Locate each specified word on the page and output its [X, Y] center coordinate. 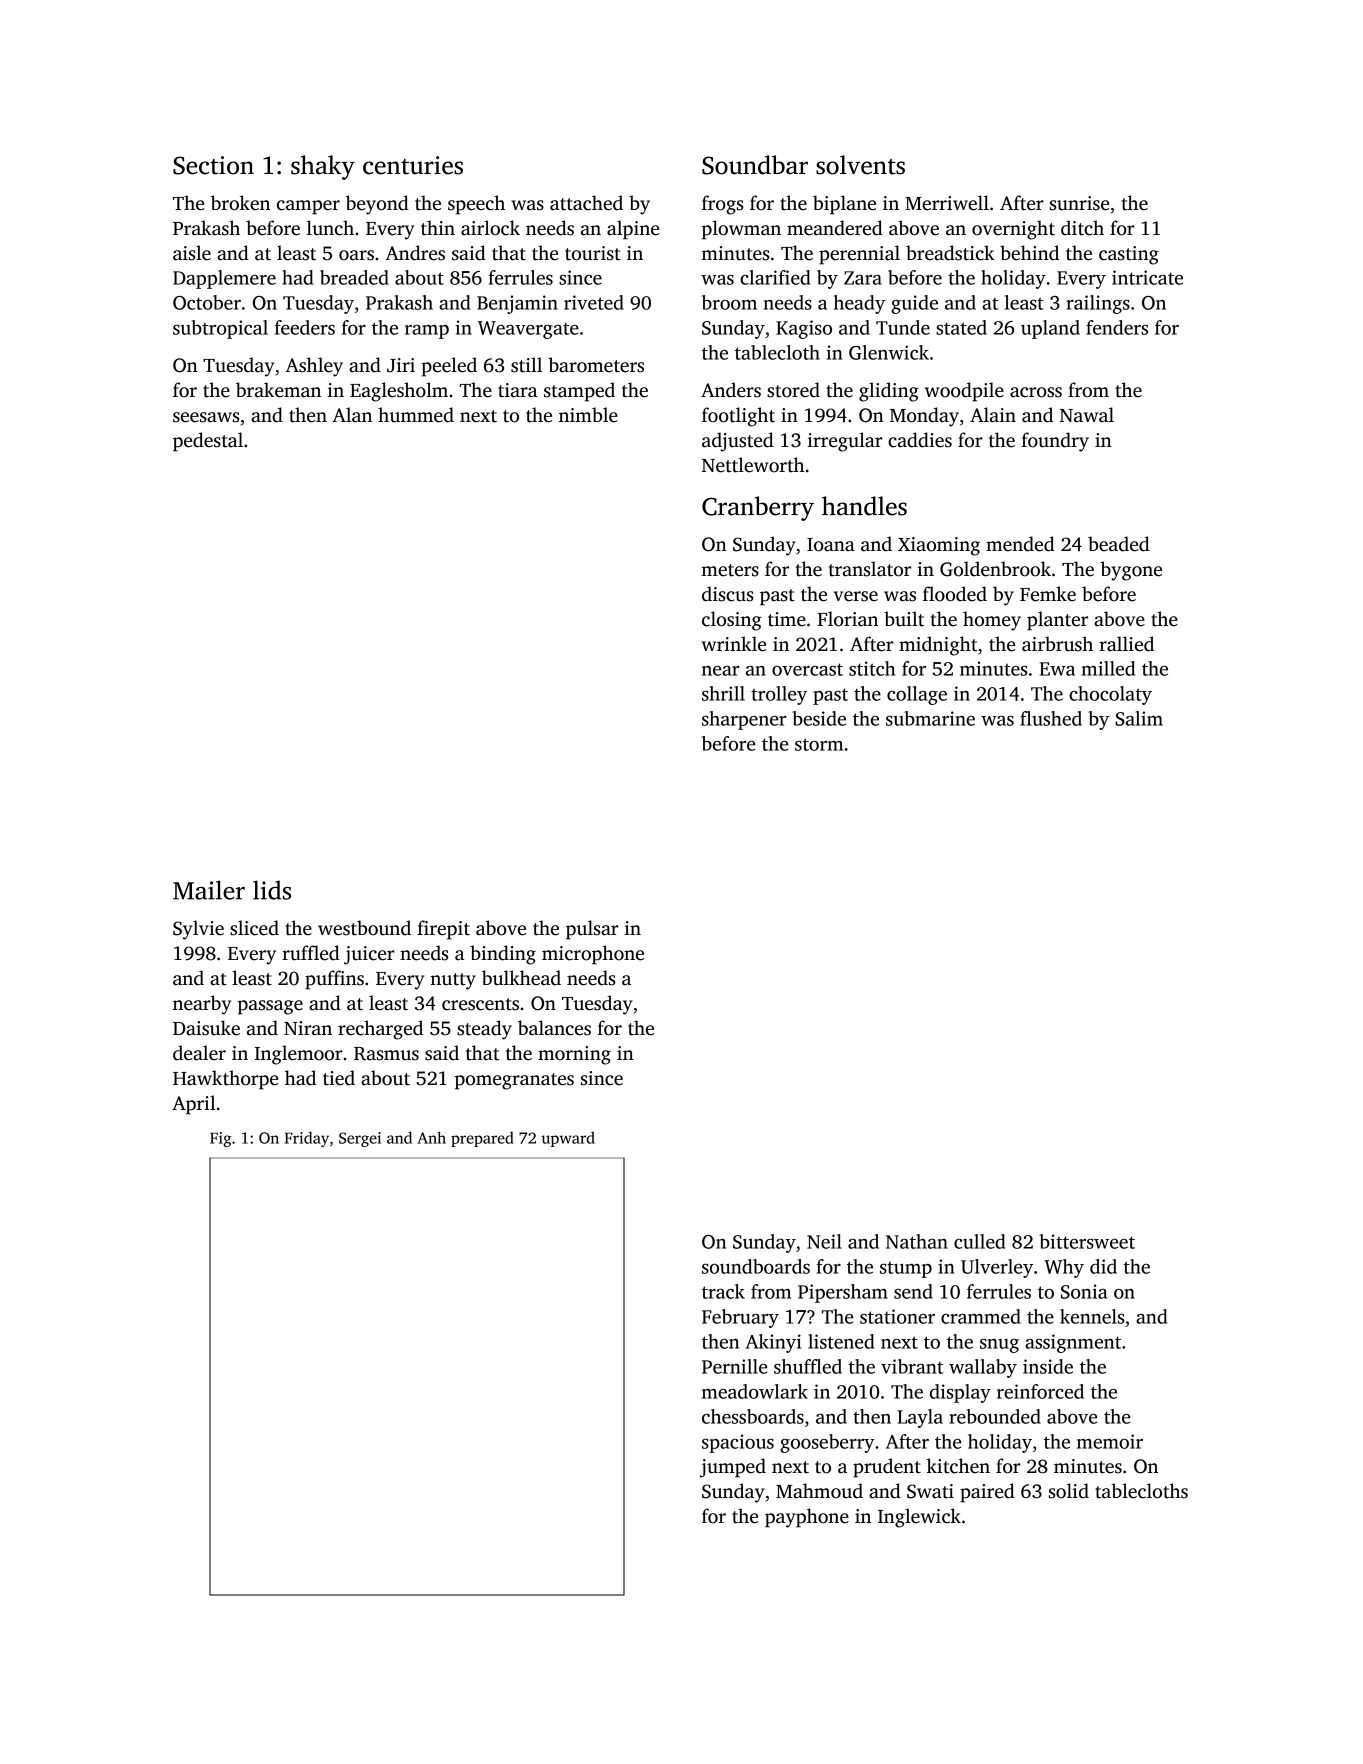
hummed [416, 415]
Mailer [209, 890]
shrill [723, 693]
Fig [220, 1139]
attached [586, 203]
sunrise [1079, 203]
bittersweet [1087, 1241]
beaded [1119, 544]
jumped [733, 1468]
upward [568, 1139]
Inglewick [919, 1518]
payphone [807, 1518]
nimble [588, 415]
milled [1108, 668]
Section [213, 165]
